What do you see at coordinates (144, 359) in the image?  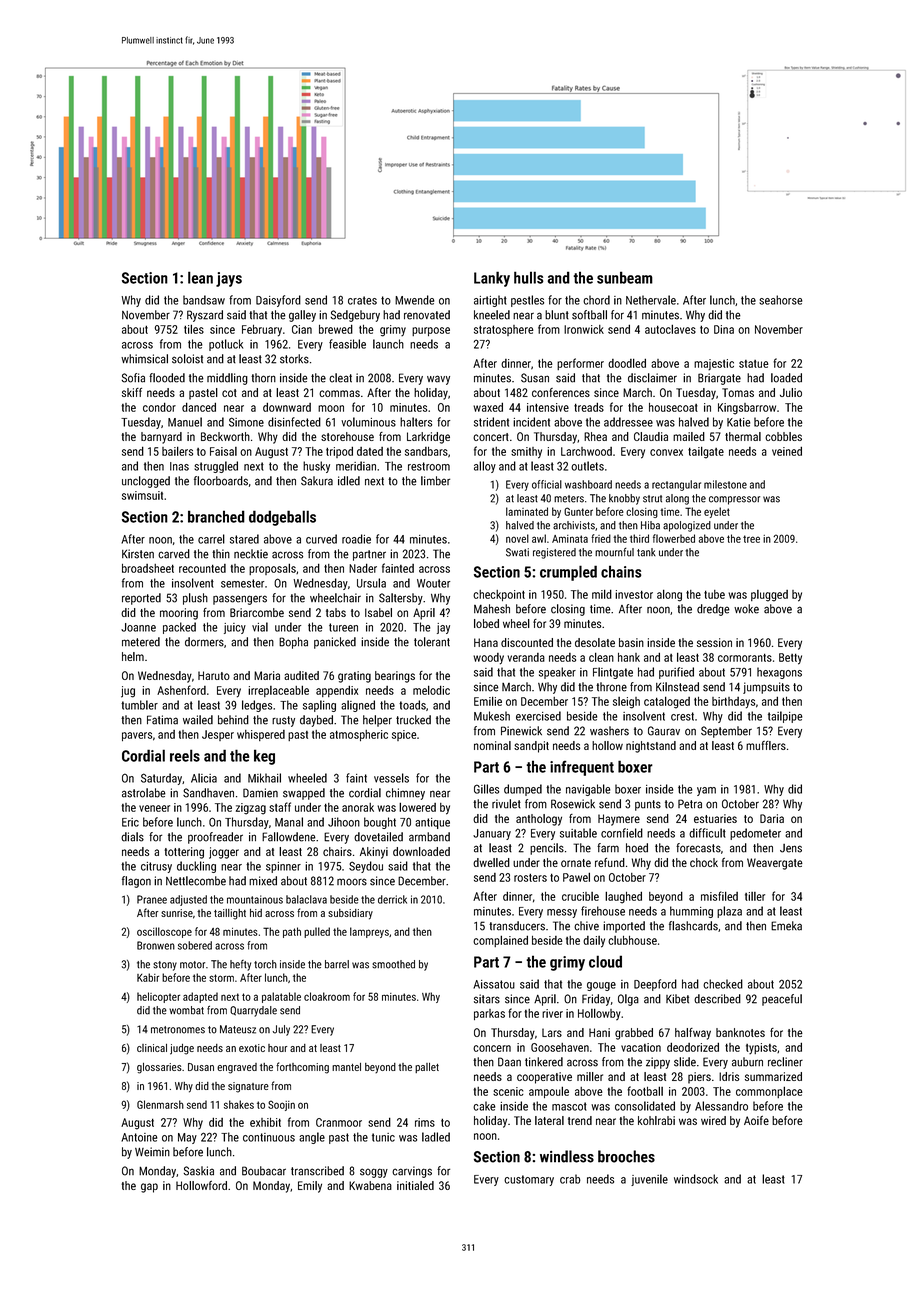 I see `whimsical` at bounding box center [144, 359].
